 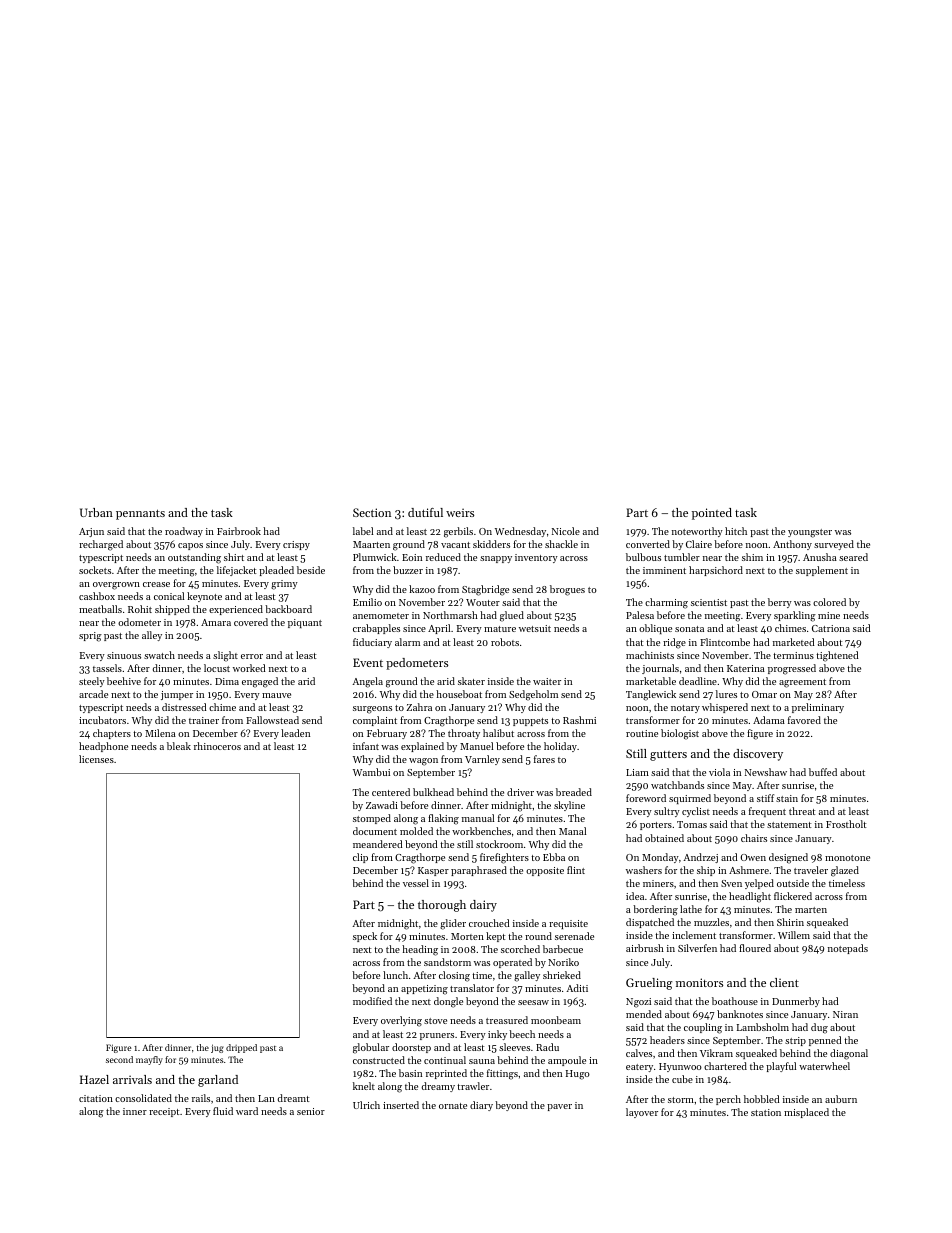 What do you see at coordinates (360, 858) in the image?
I see `clip` at bounding box center [360, 858].
